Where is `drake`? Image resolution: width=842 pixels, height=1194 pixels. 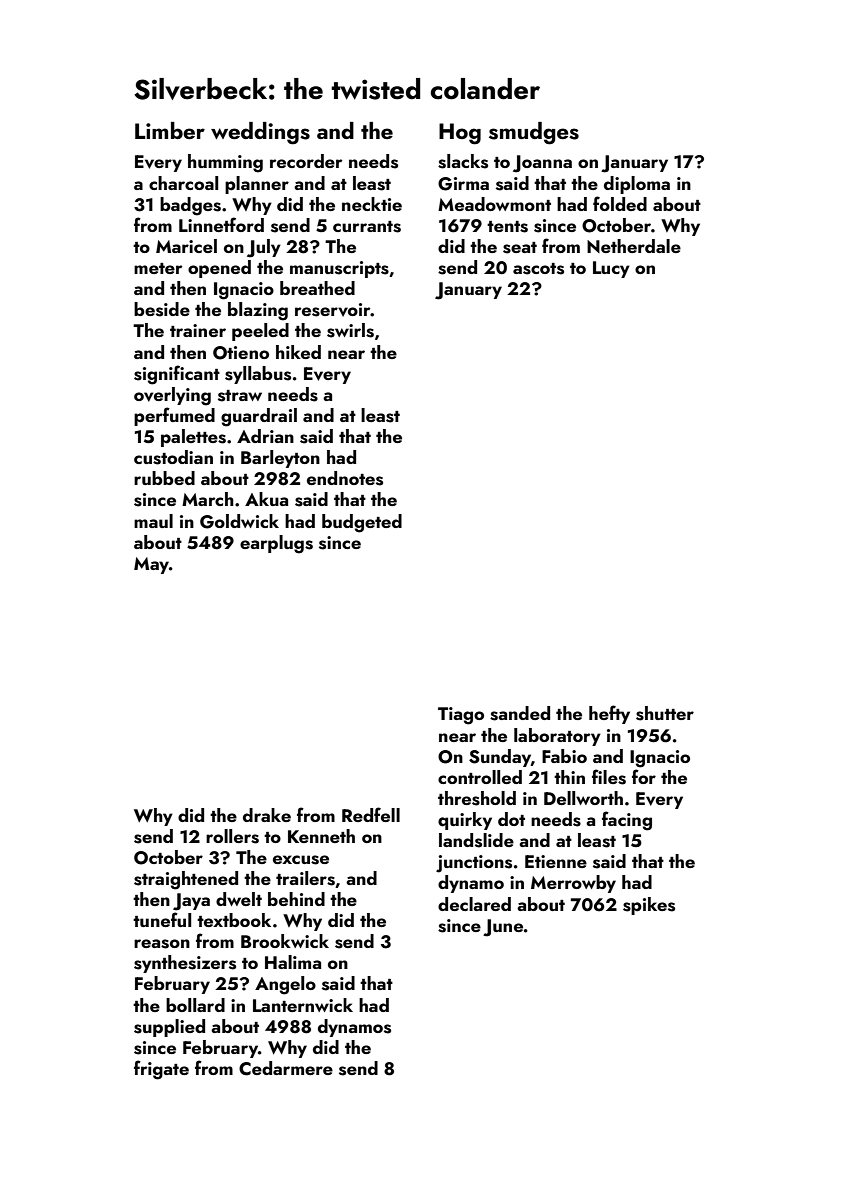 drake is located at coordinates (267, 815).
